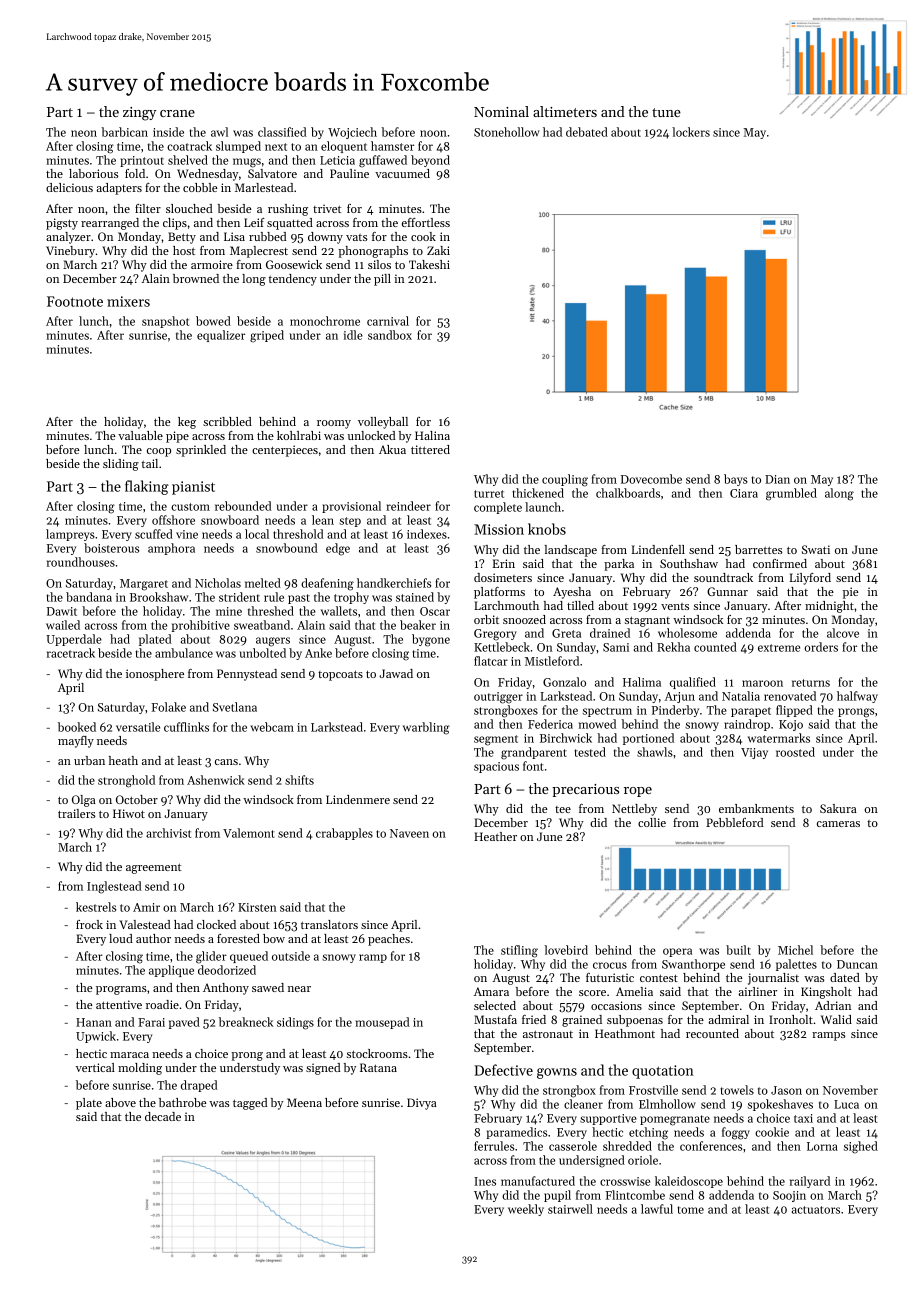 Image resolution: width=924 pixels, height=1308 pixels. What do you see at coordinates (777, 479) in the page?
I see `Dian` at bounding box center [777, 479].
